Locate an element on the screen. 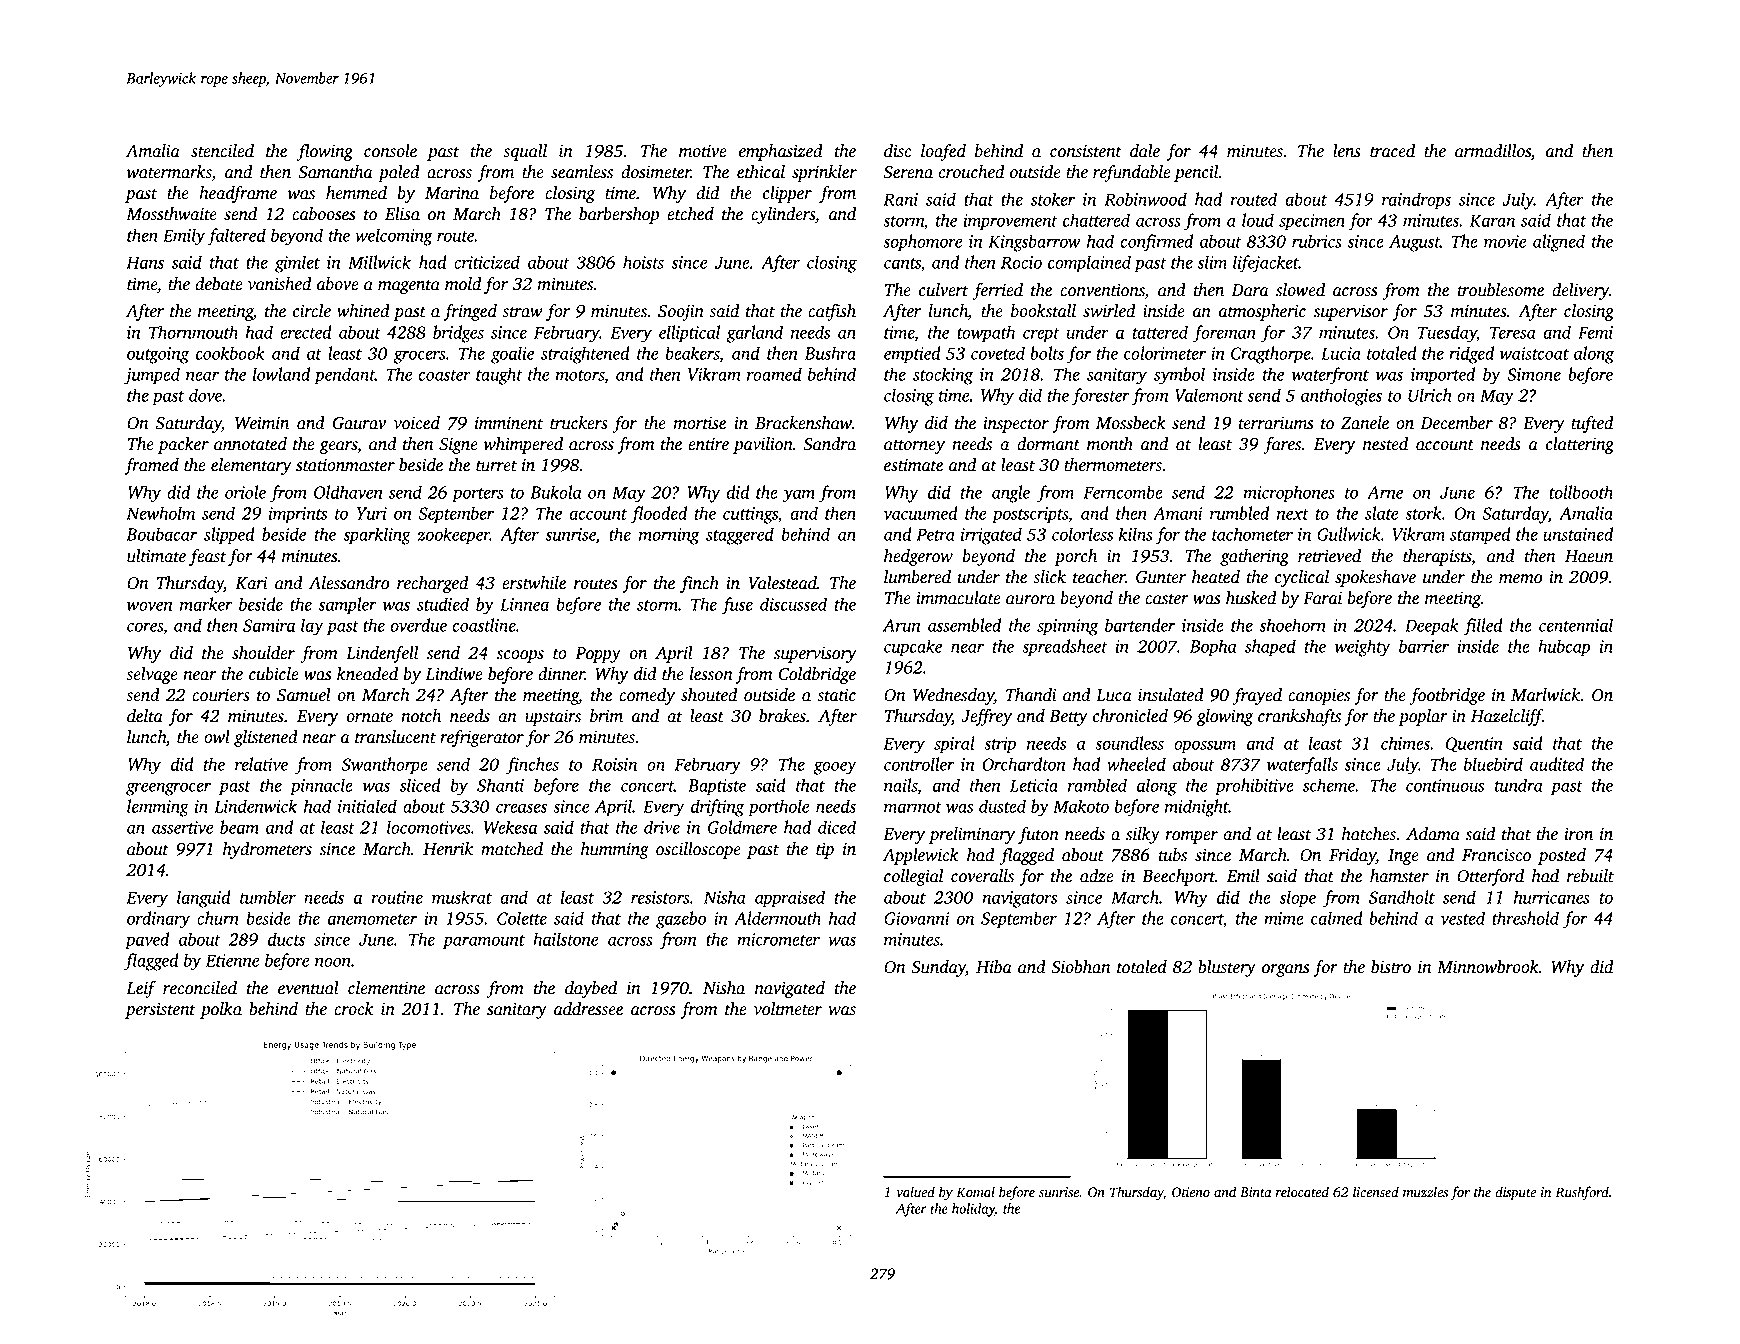  dispute is located at coordinates (1515, 1193).
